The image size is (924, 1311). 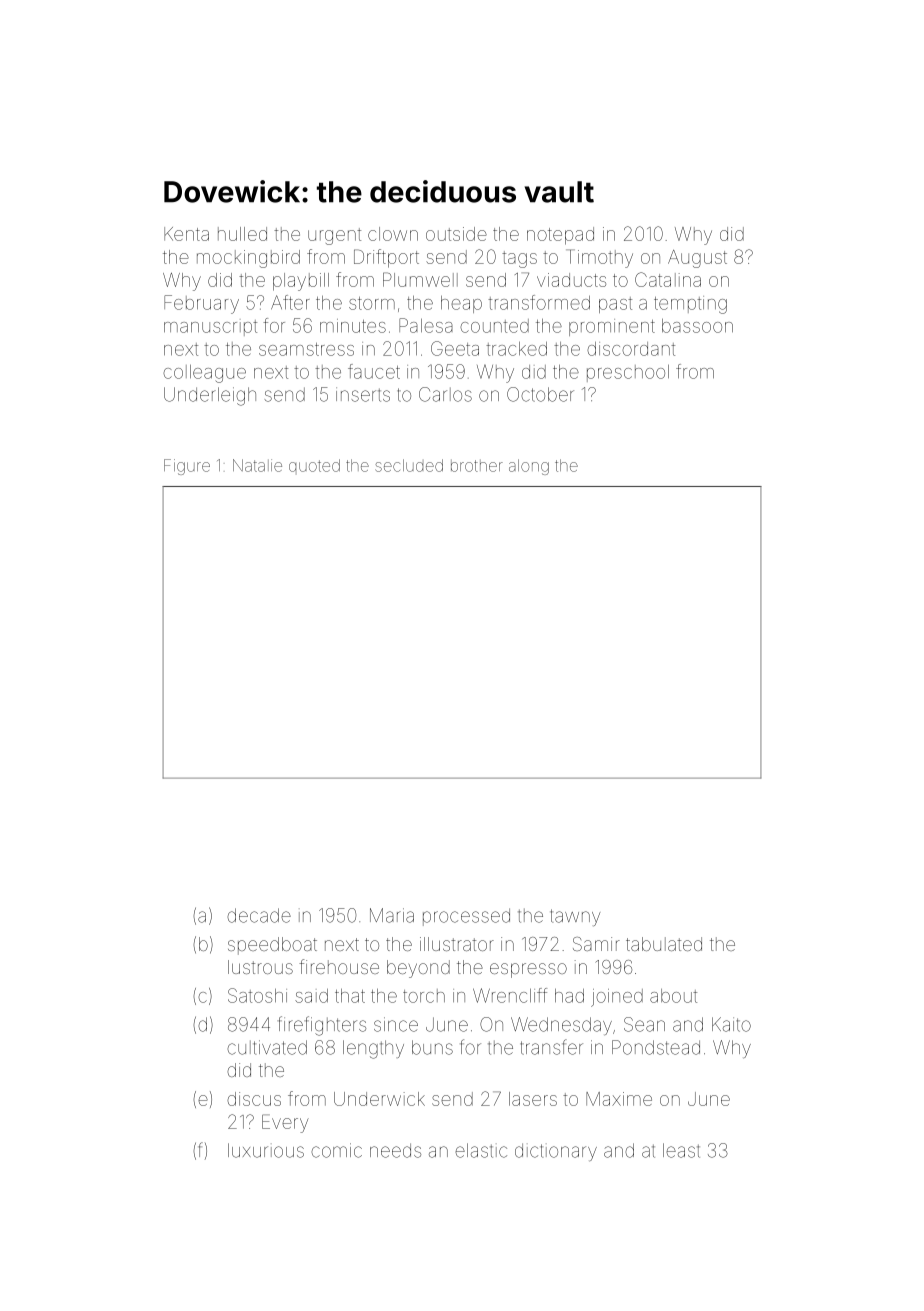 I want to click on decade, so click(x=259, y=915).
